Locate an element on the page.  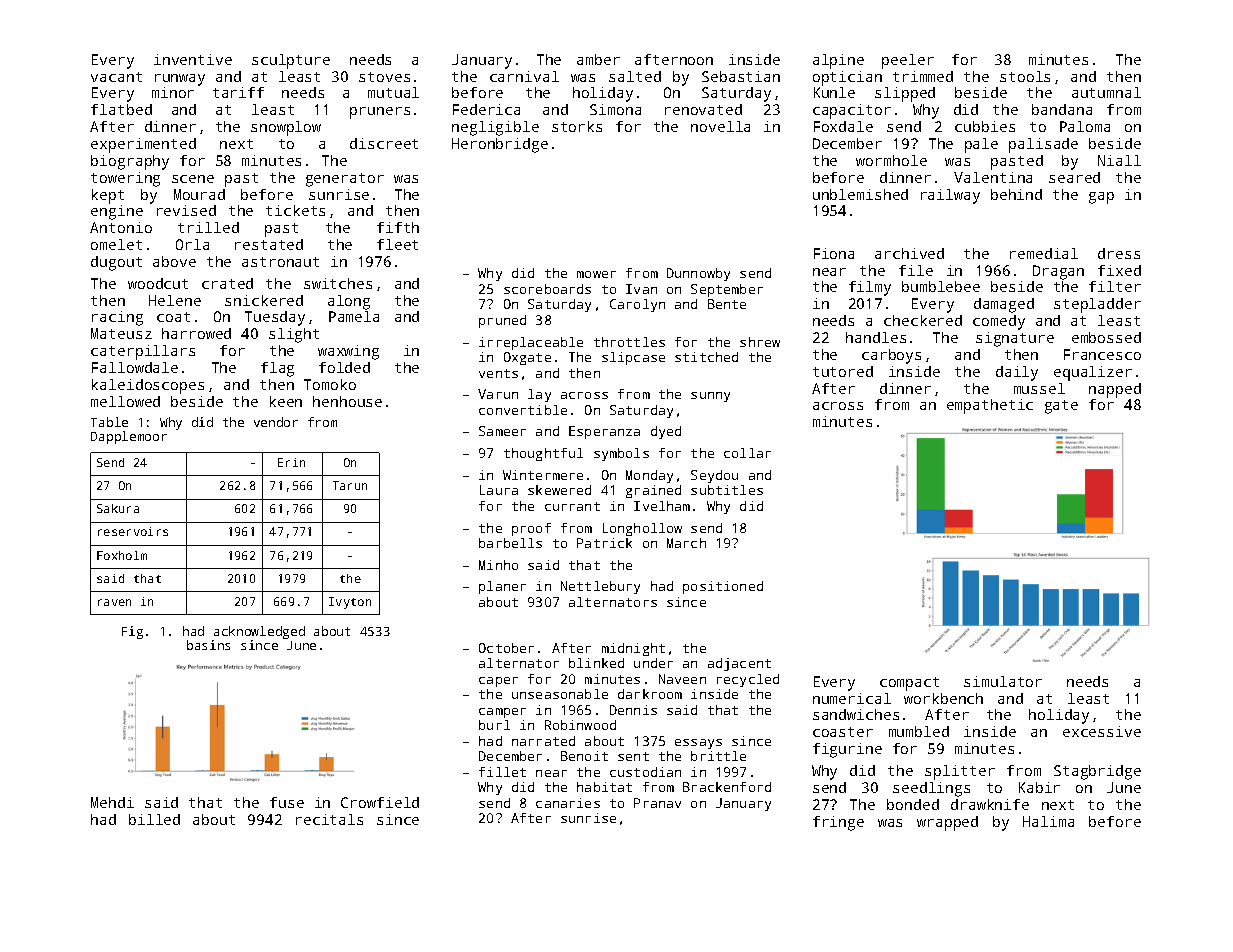
Mehdi is located at coordinates (112, 802).
